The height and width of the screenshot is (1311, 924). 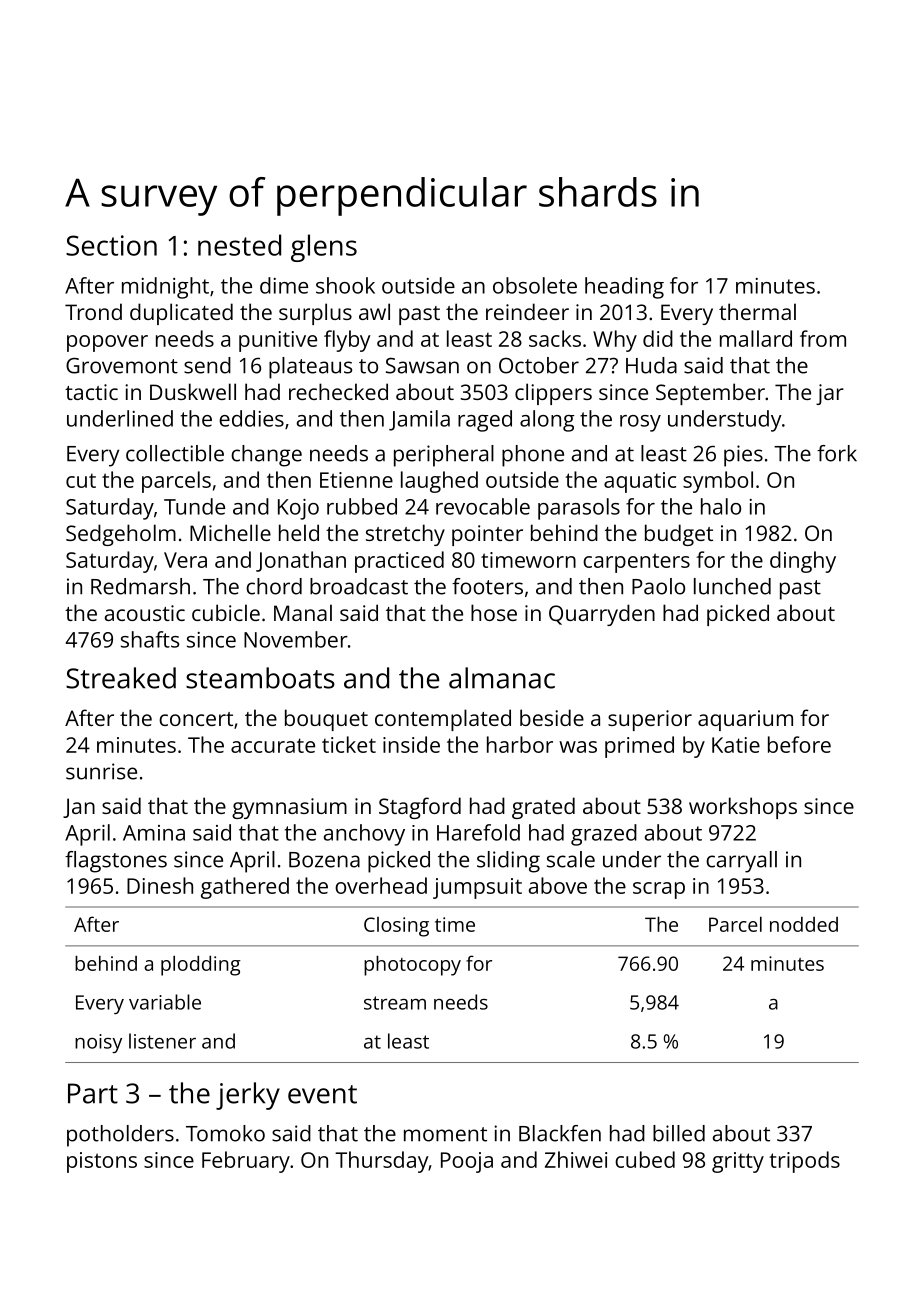 What do you see at coordinates (757, 311) in the screenshot?
I see `thermal` at bounding box center [757, 311].
